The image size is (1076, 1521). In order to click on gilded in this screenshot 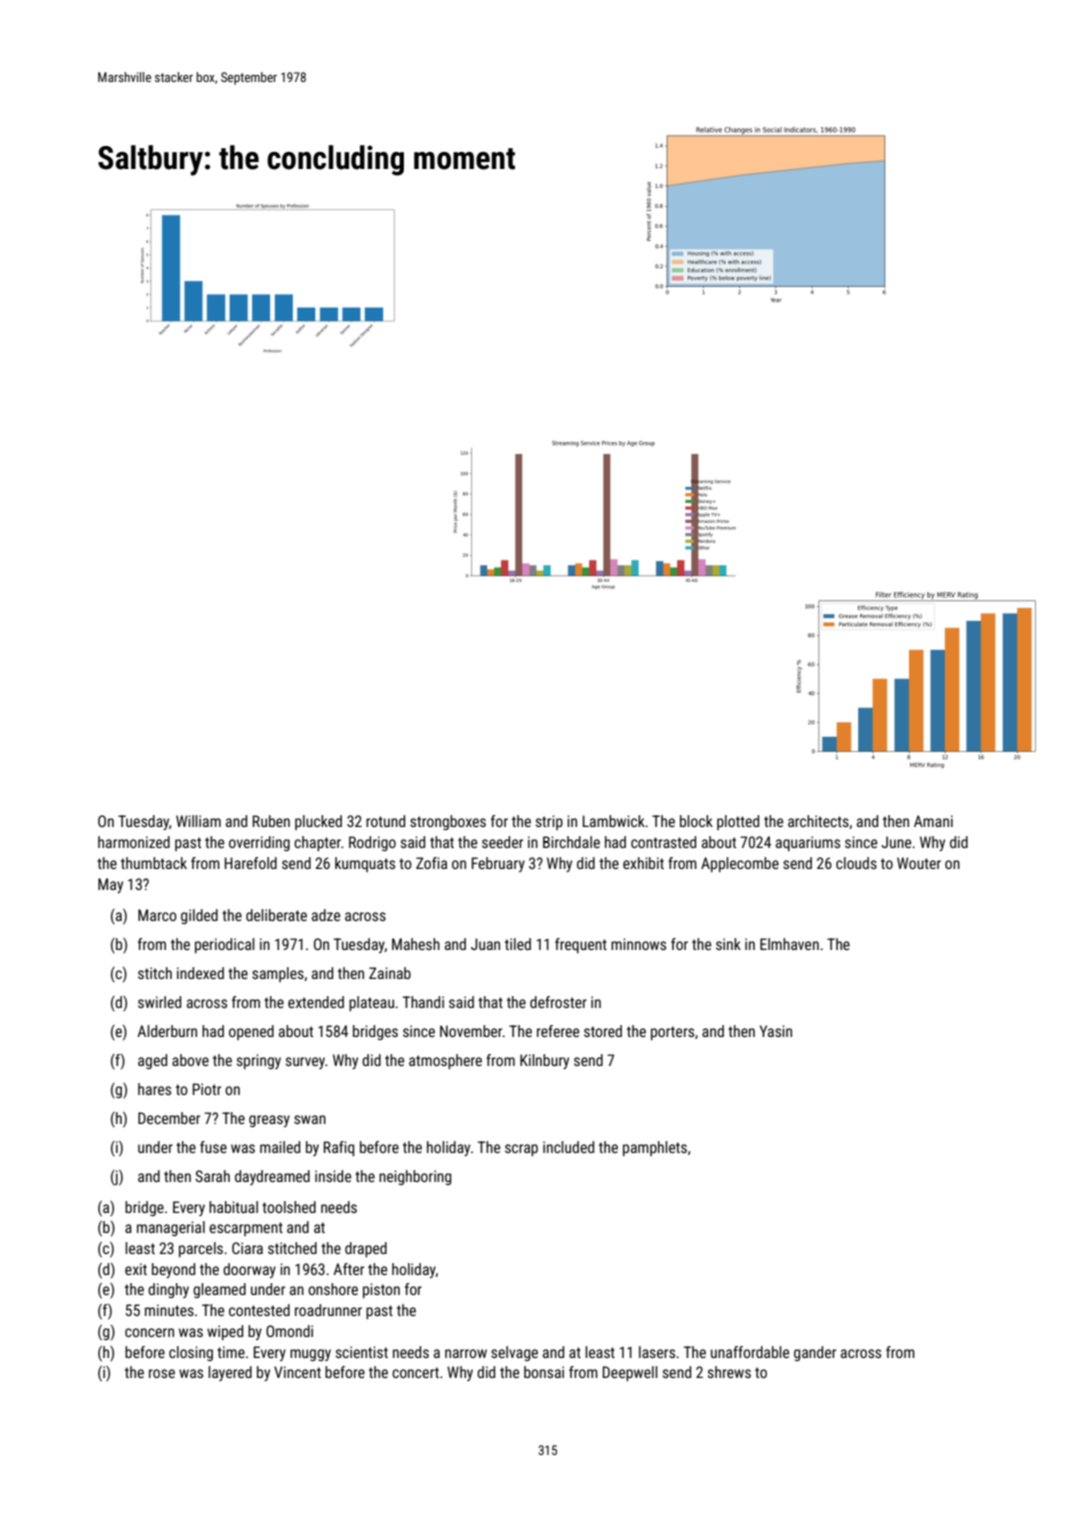, I will do `click(199, 916)`.
